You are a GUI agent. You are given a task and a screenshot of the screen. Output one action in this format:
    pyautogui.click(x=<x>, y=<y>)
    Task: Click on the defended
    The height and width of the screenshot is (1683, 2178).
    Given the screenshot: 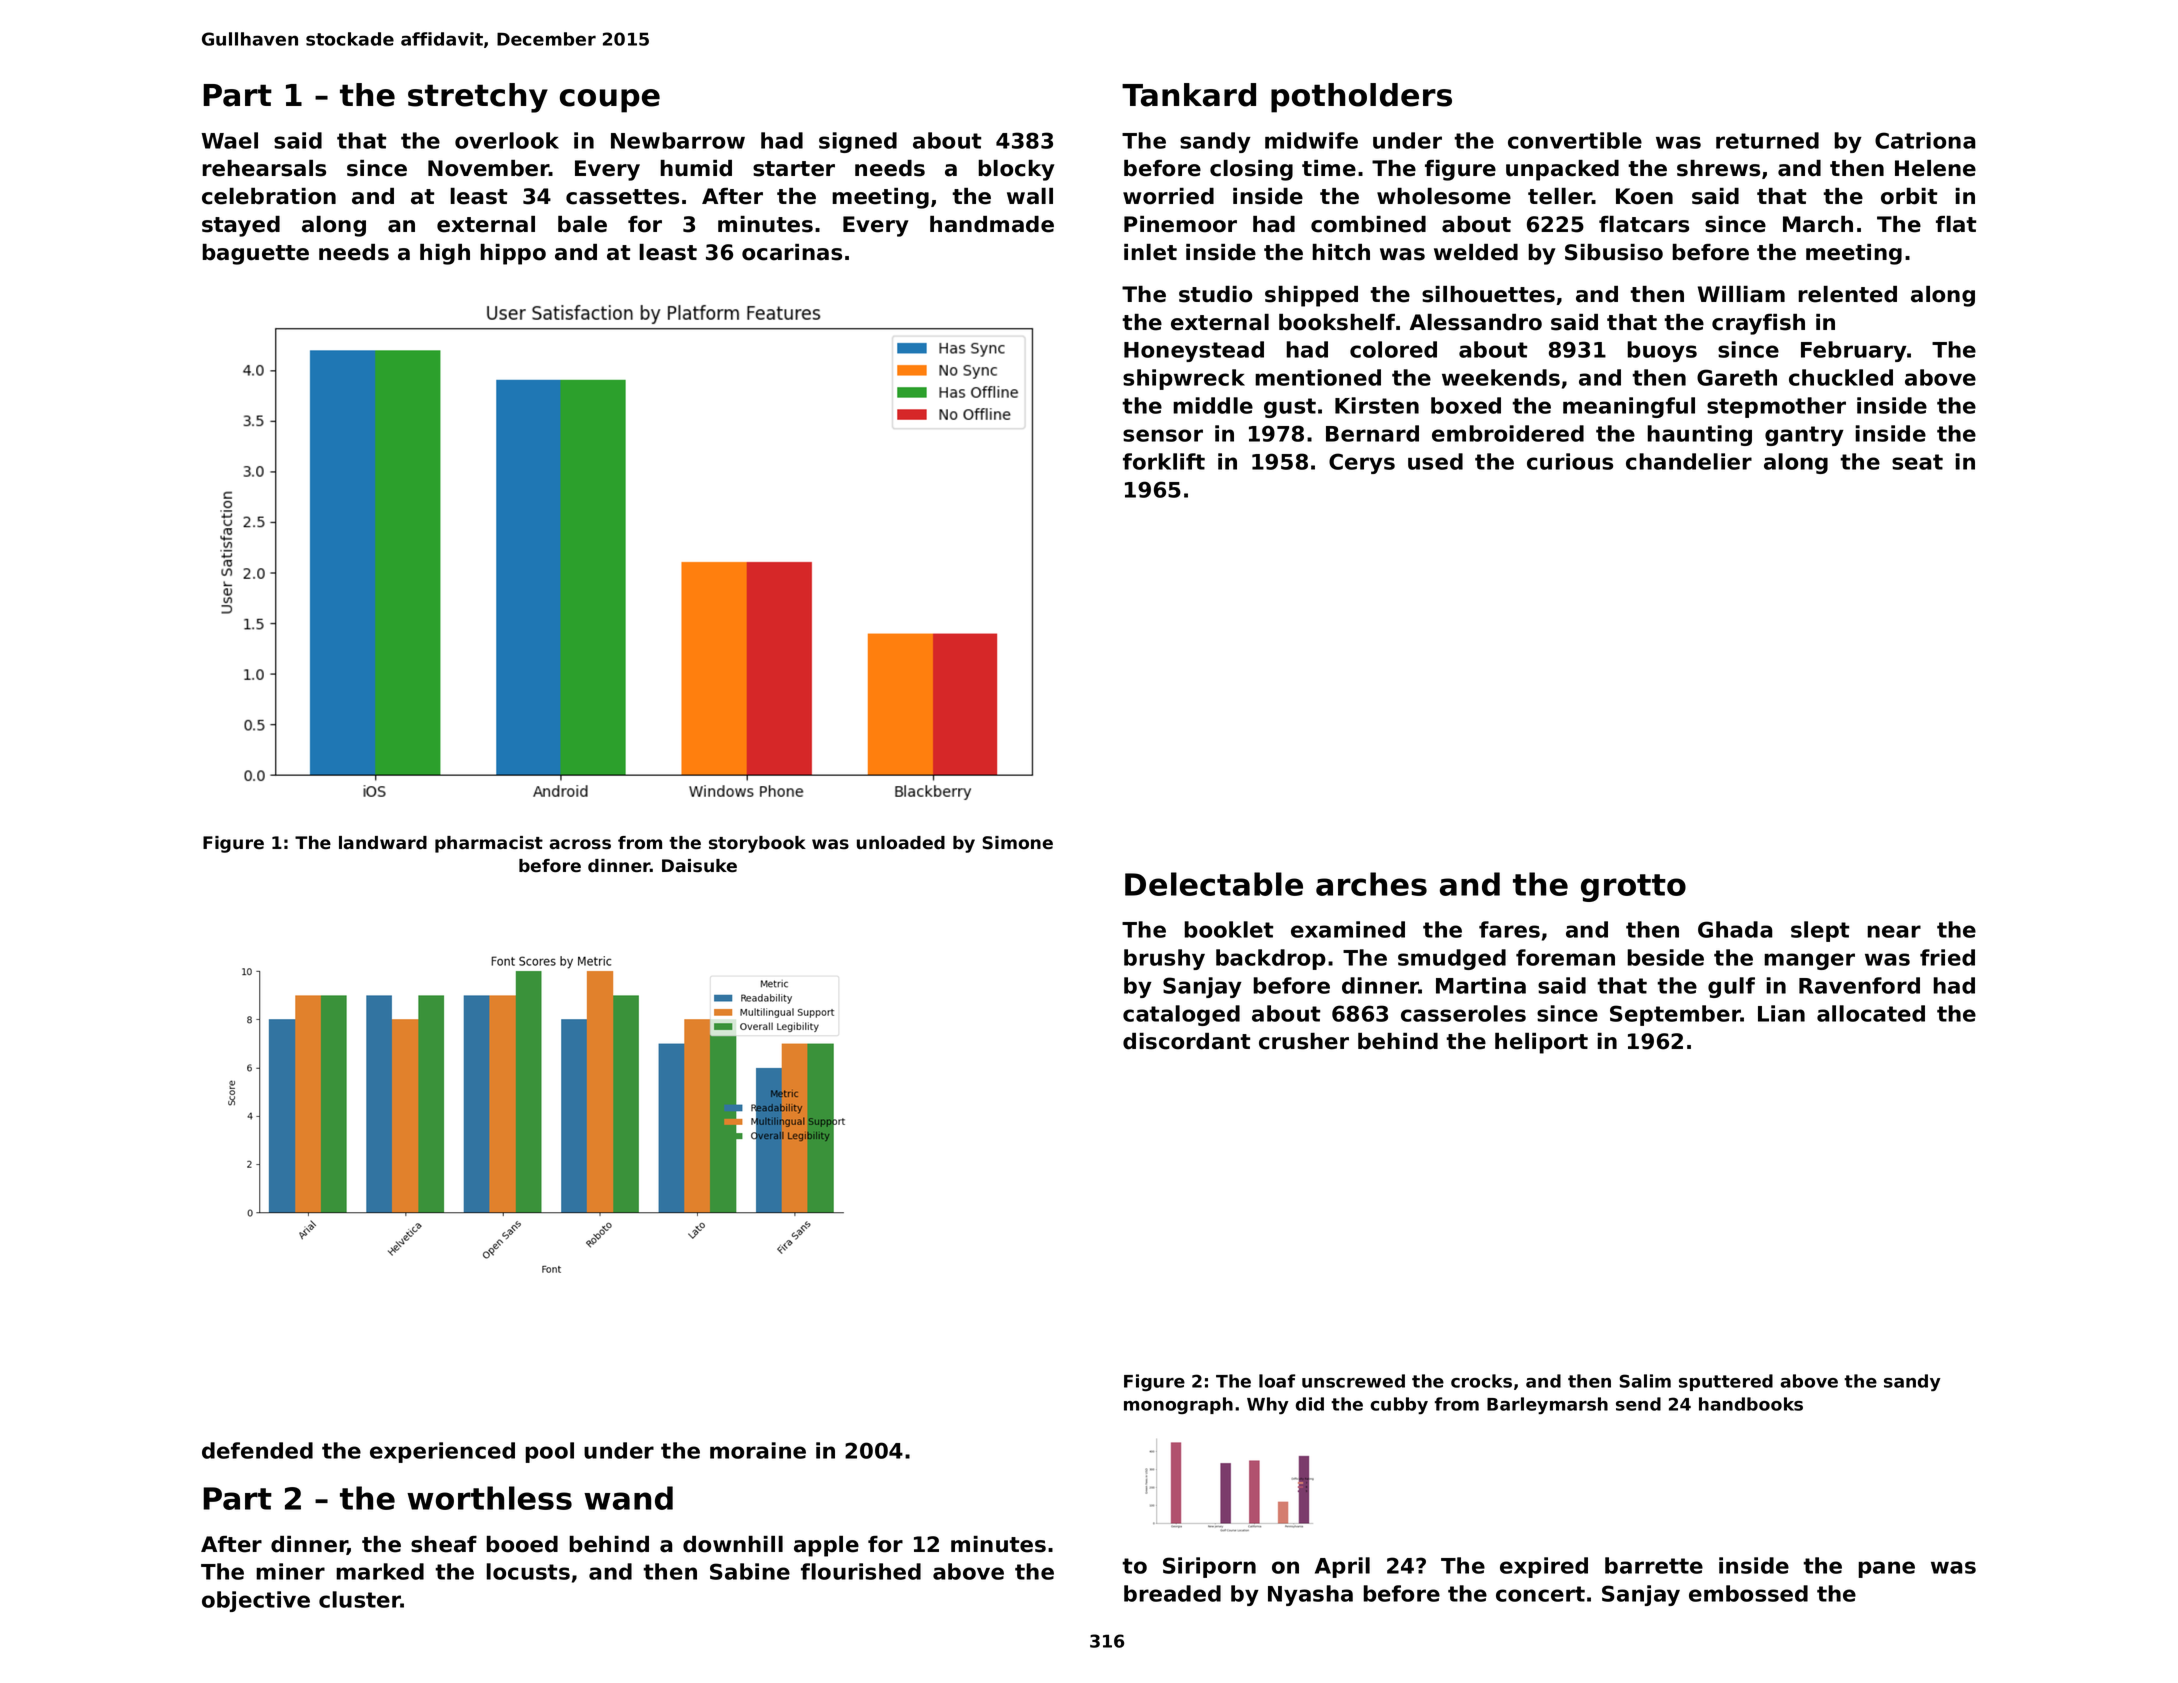 What is the action you would take?
    pyautogui.click(x=257, y=1450)
